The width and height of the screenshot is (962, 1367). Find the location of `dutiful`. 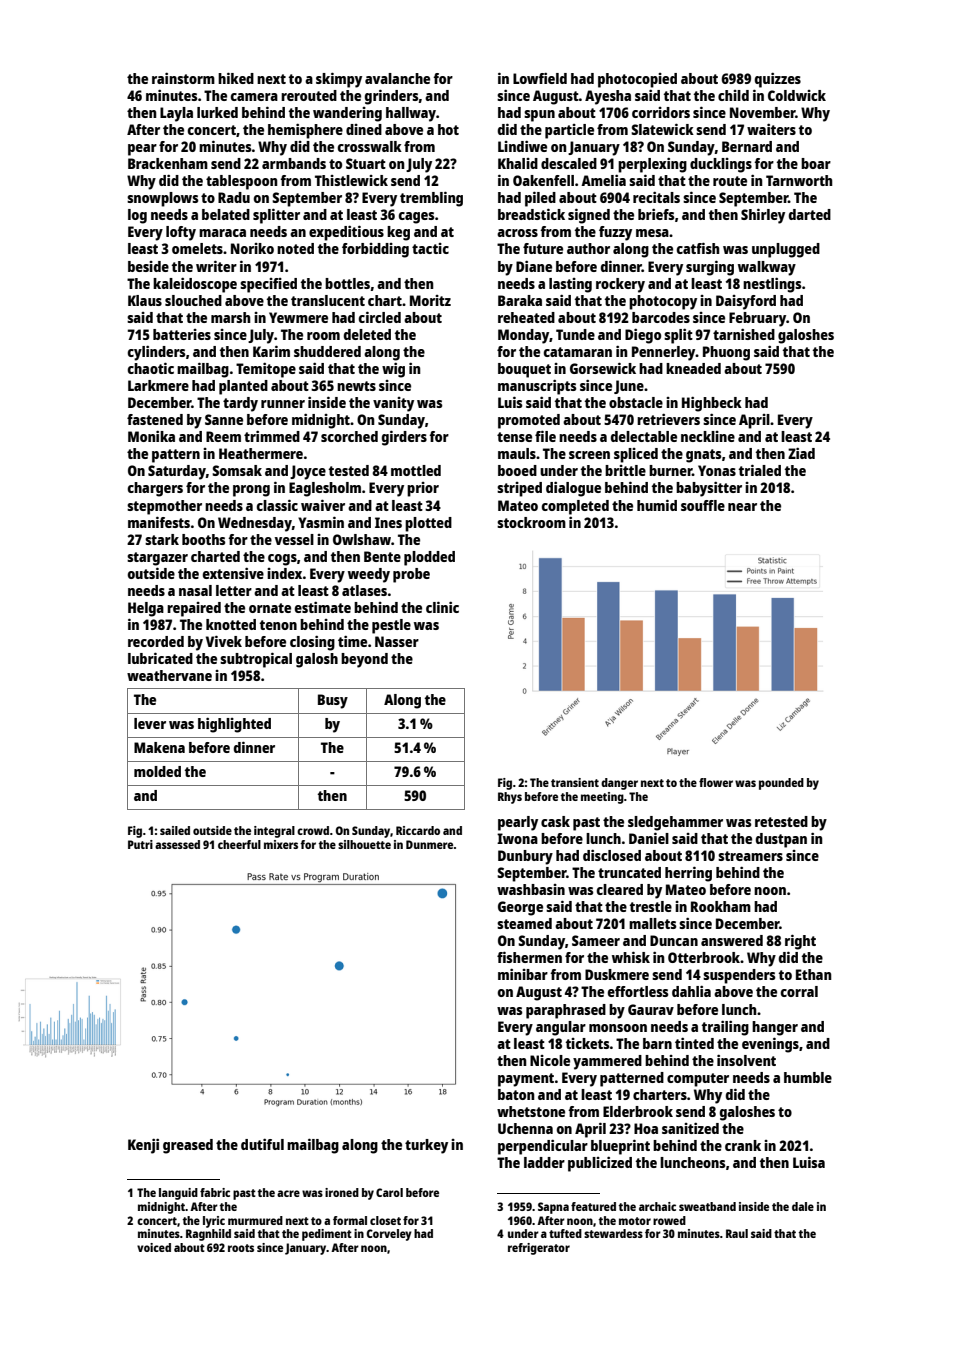

dutiful is located at coordinates (262, 1144).
